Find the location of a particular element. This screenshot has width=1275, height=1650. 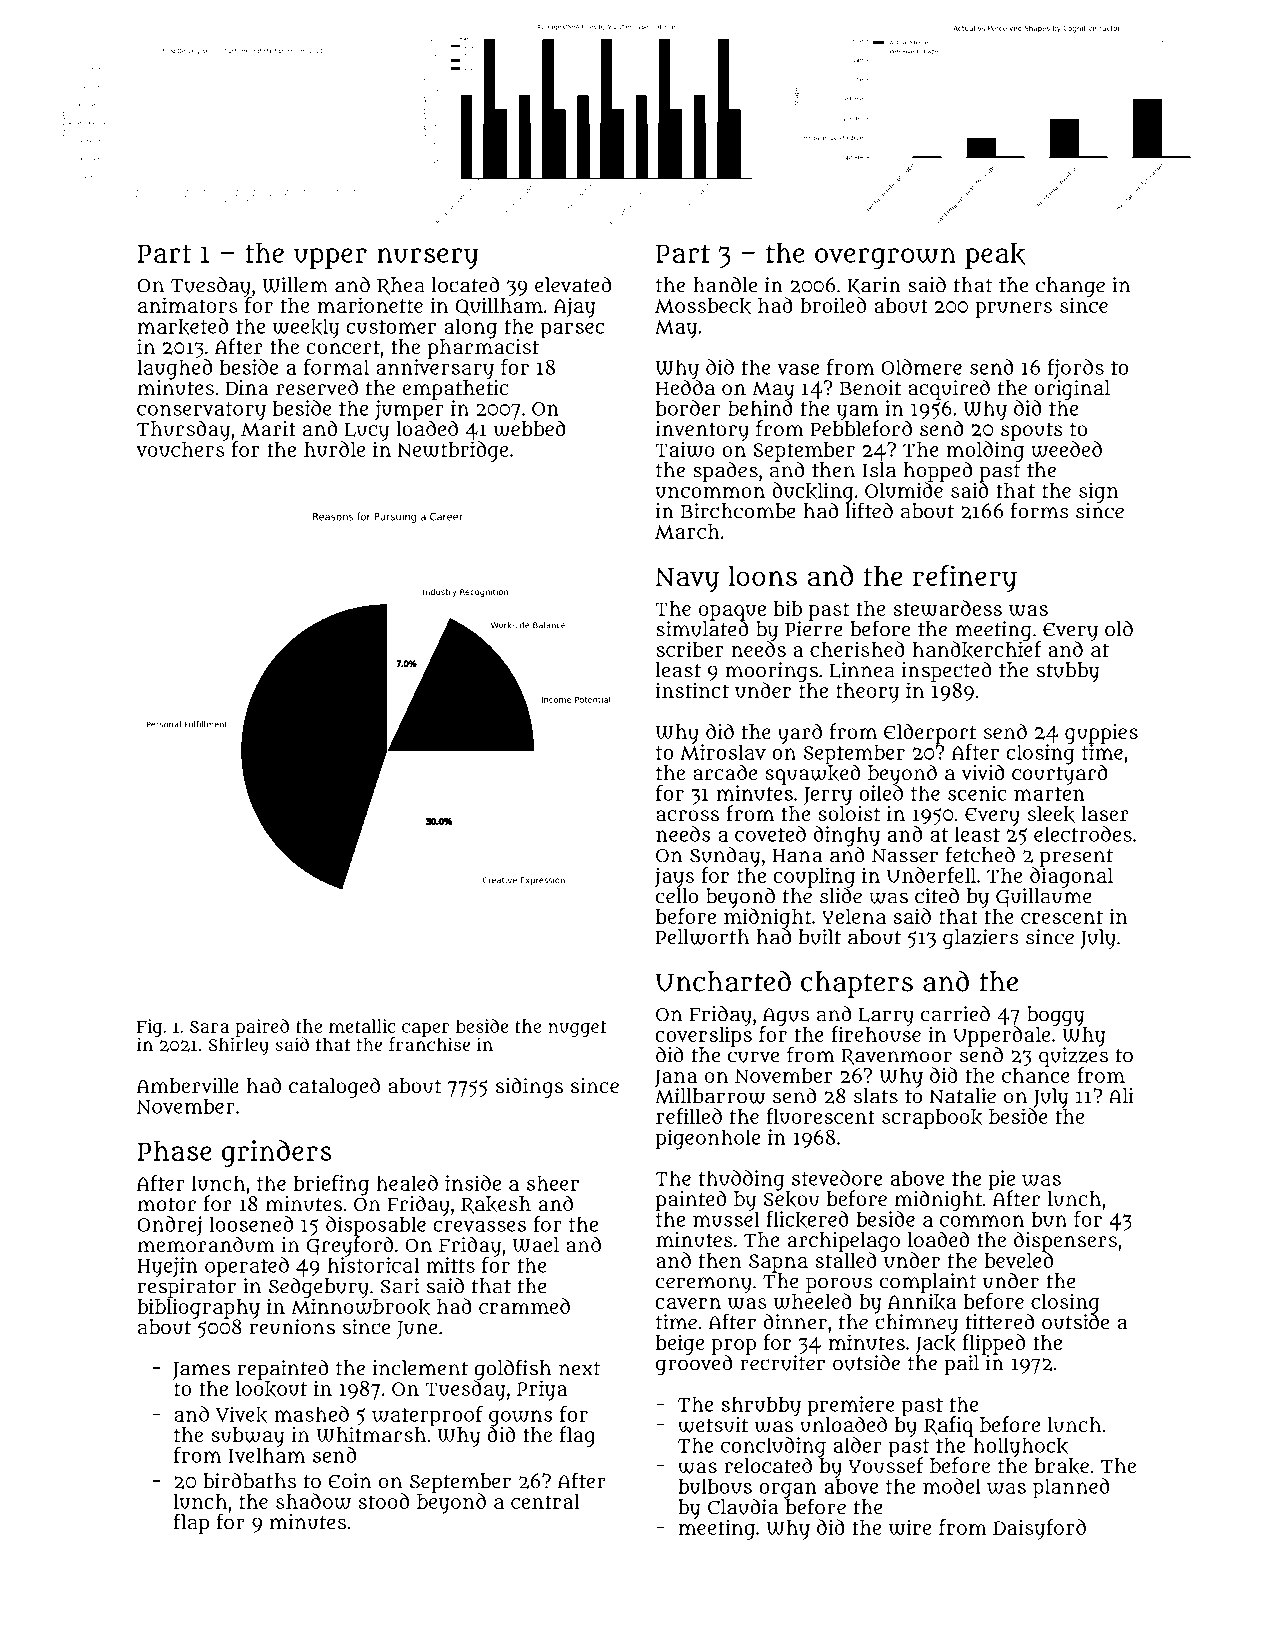

behind is located at coordinates (760, 408).
